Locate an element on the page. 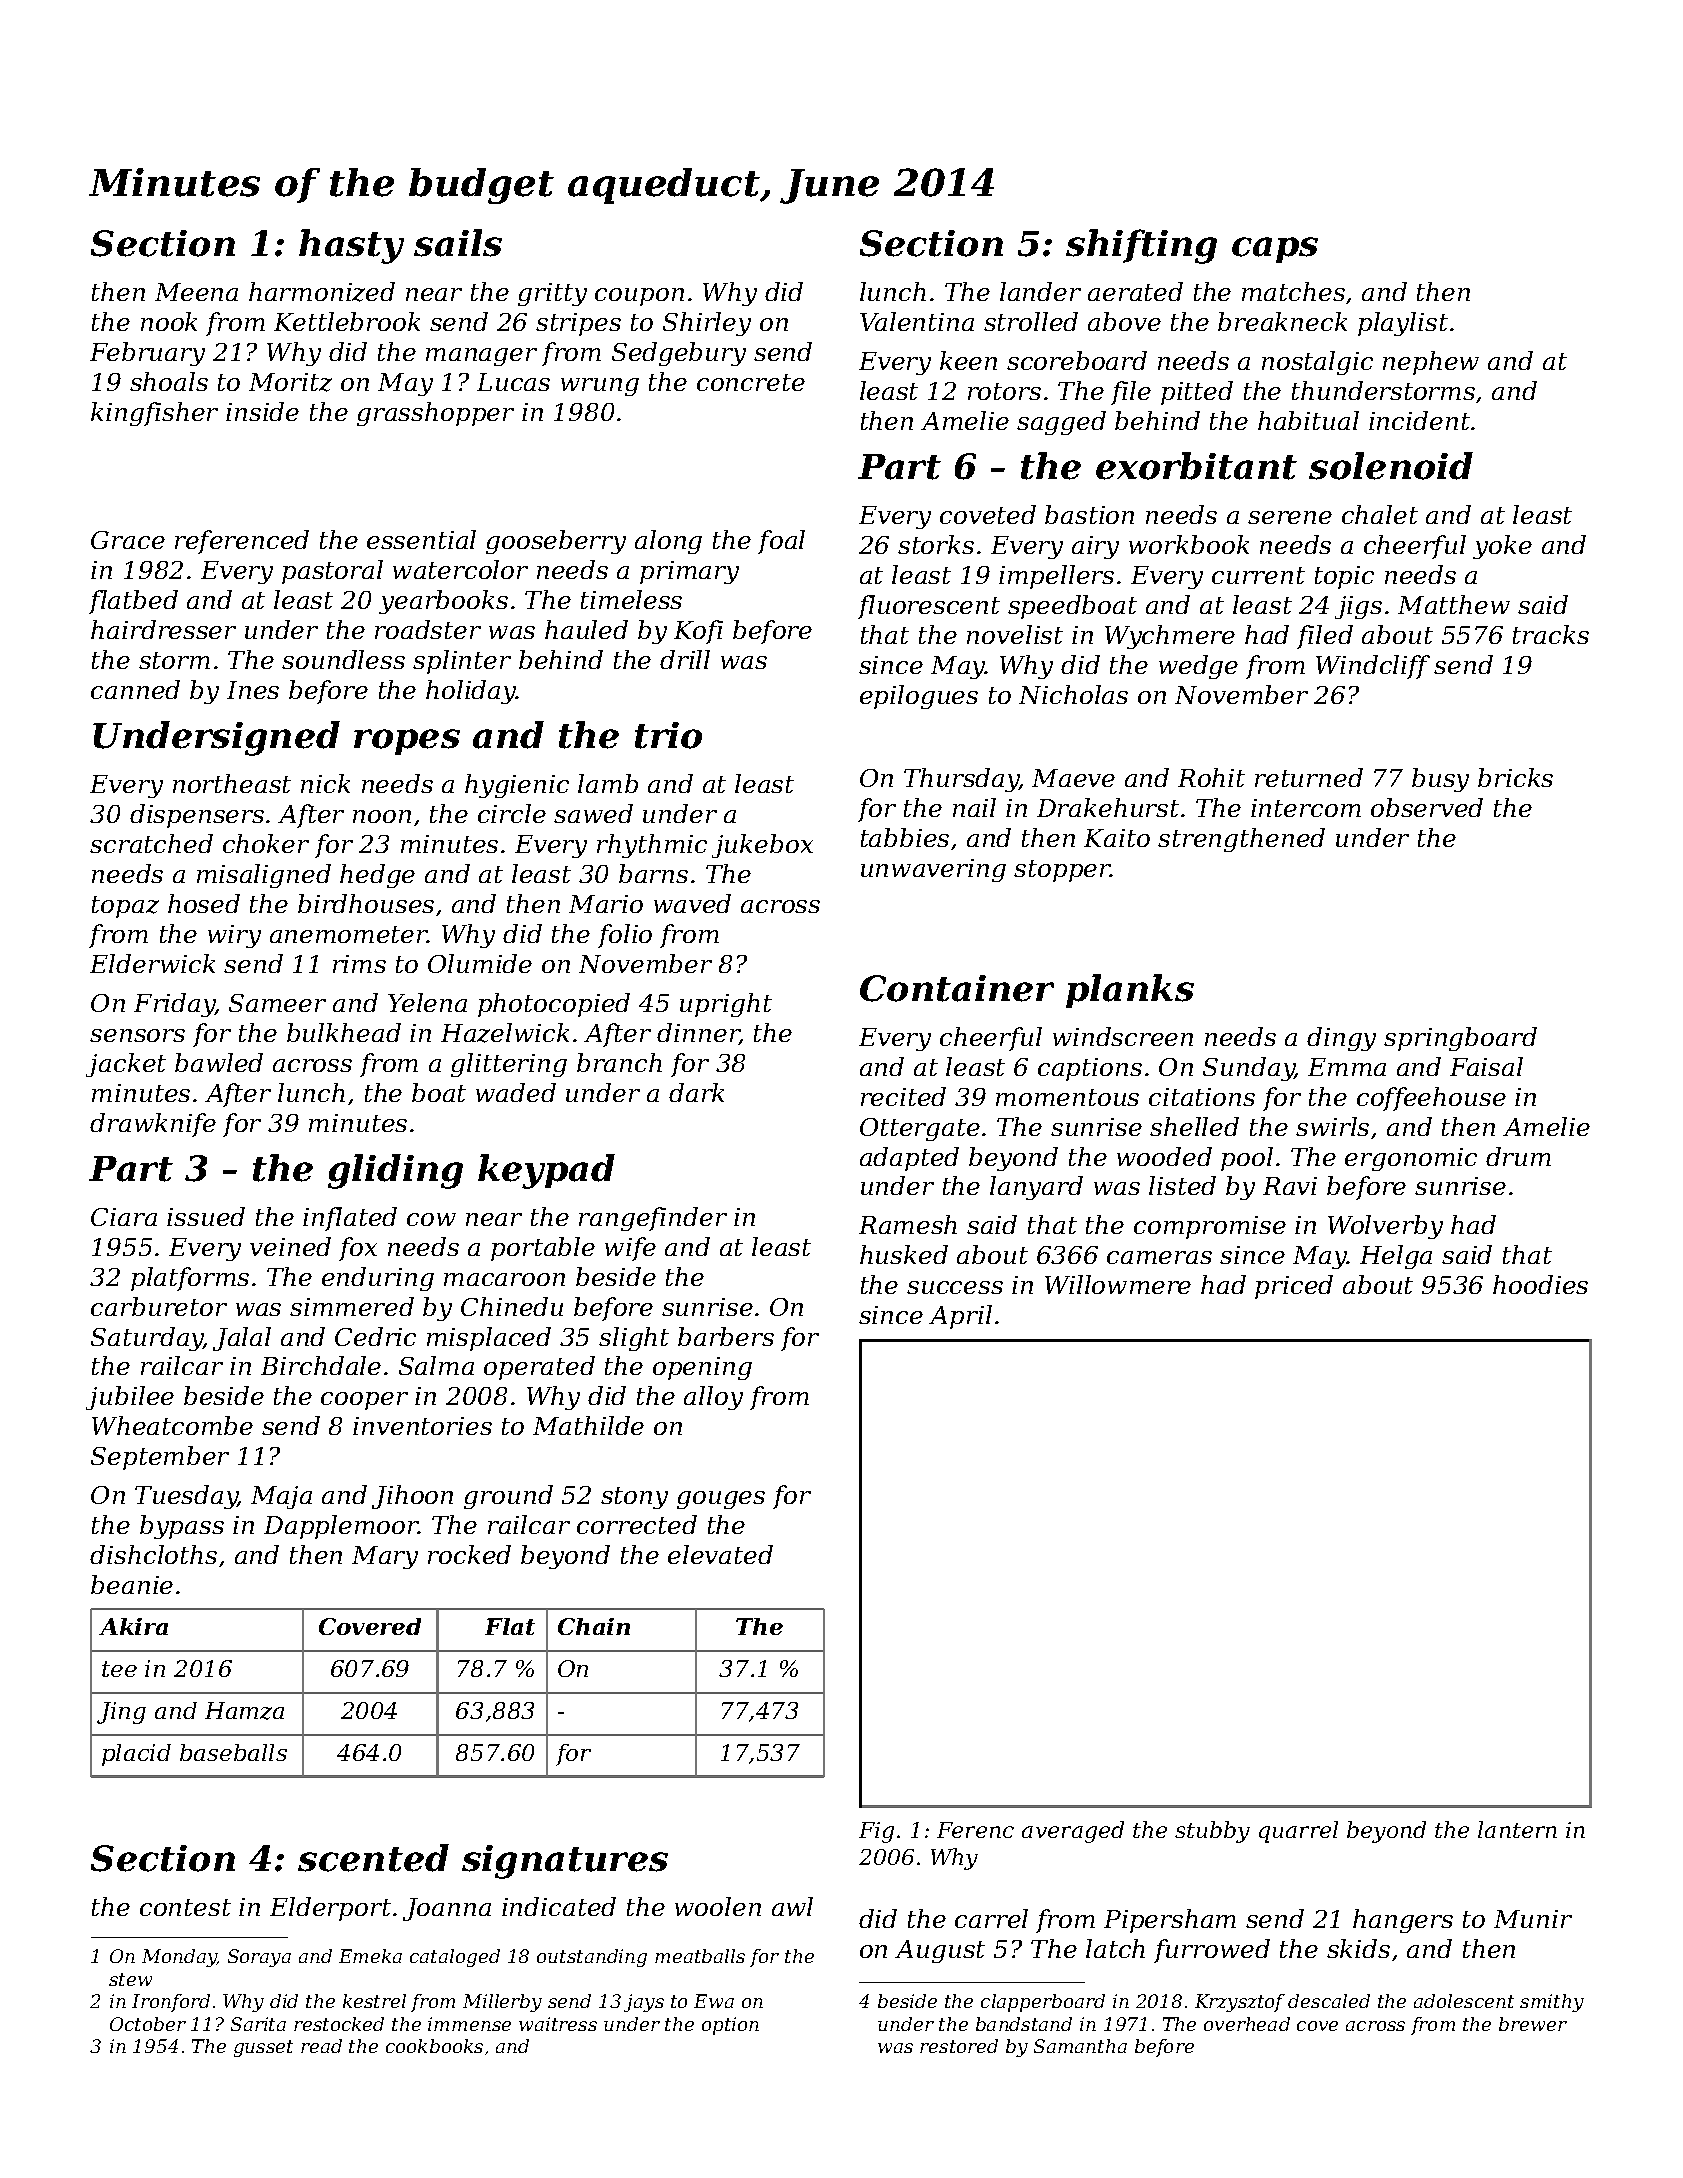 The image size is (1683, 2178). wife is located at coordinates (630, 1249).
